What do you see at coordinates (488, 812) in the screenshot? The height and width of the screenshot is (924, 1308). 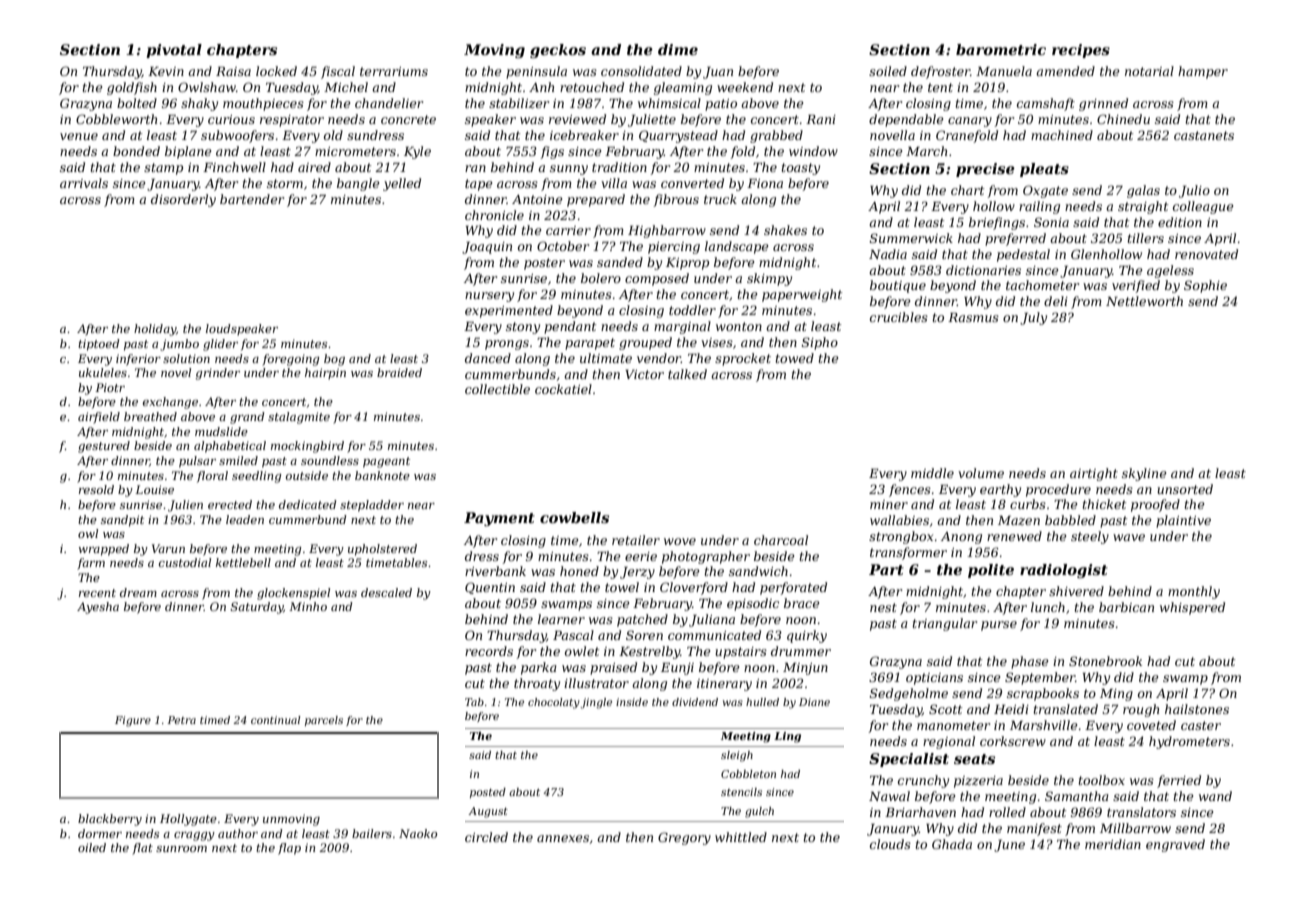 I see `August` at bounding box center [488, 812].
